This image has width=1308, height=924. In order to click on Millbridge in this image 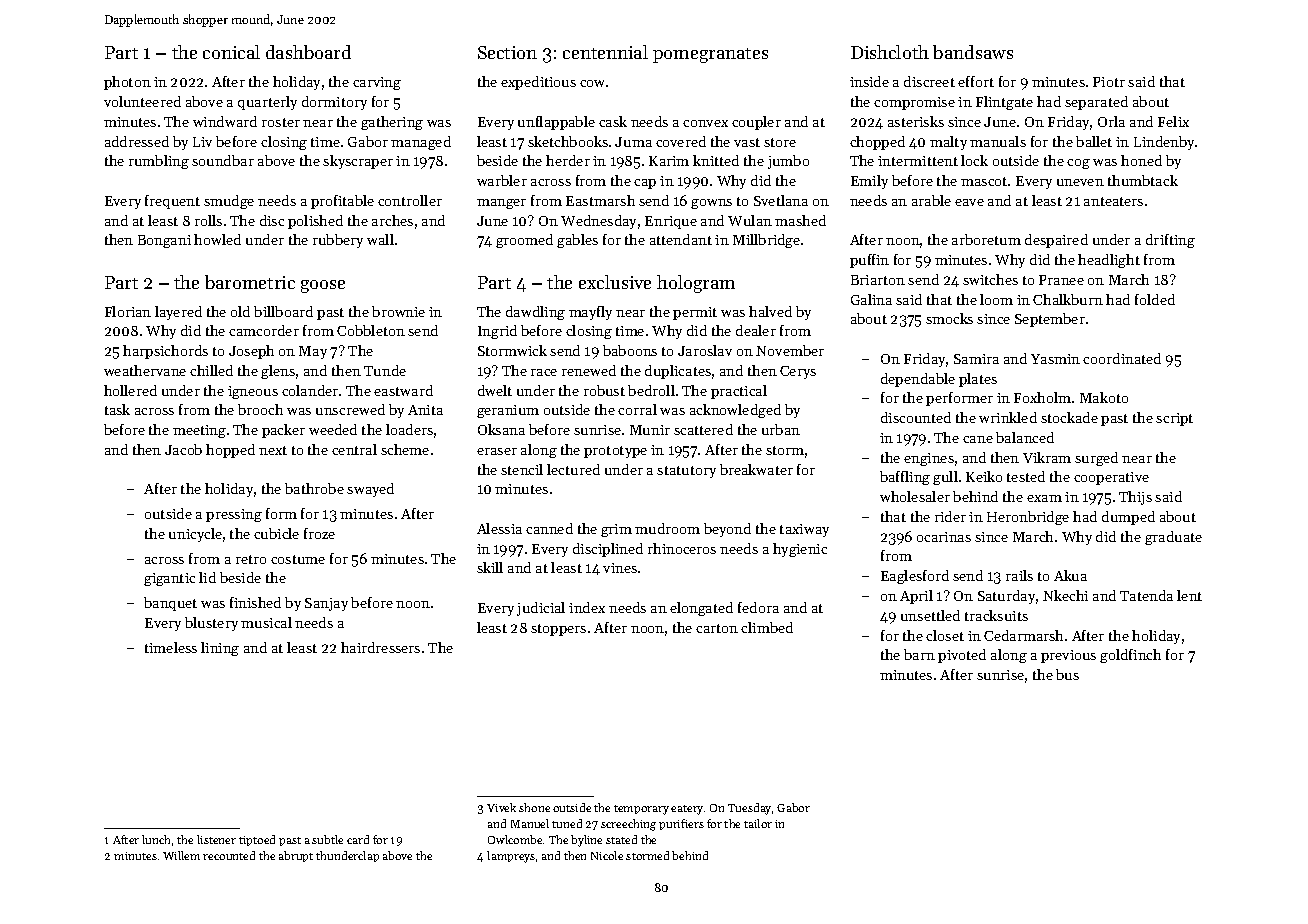, I will do `click(766, 241)`.
